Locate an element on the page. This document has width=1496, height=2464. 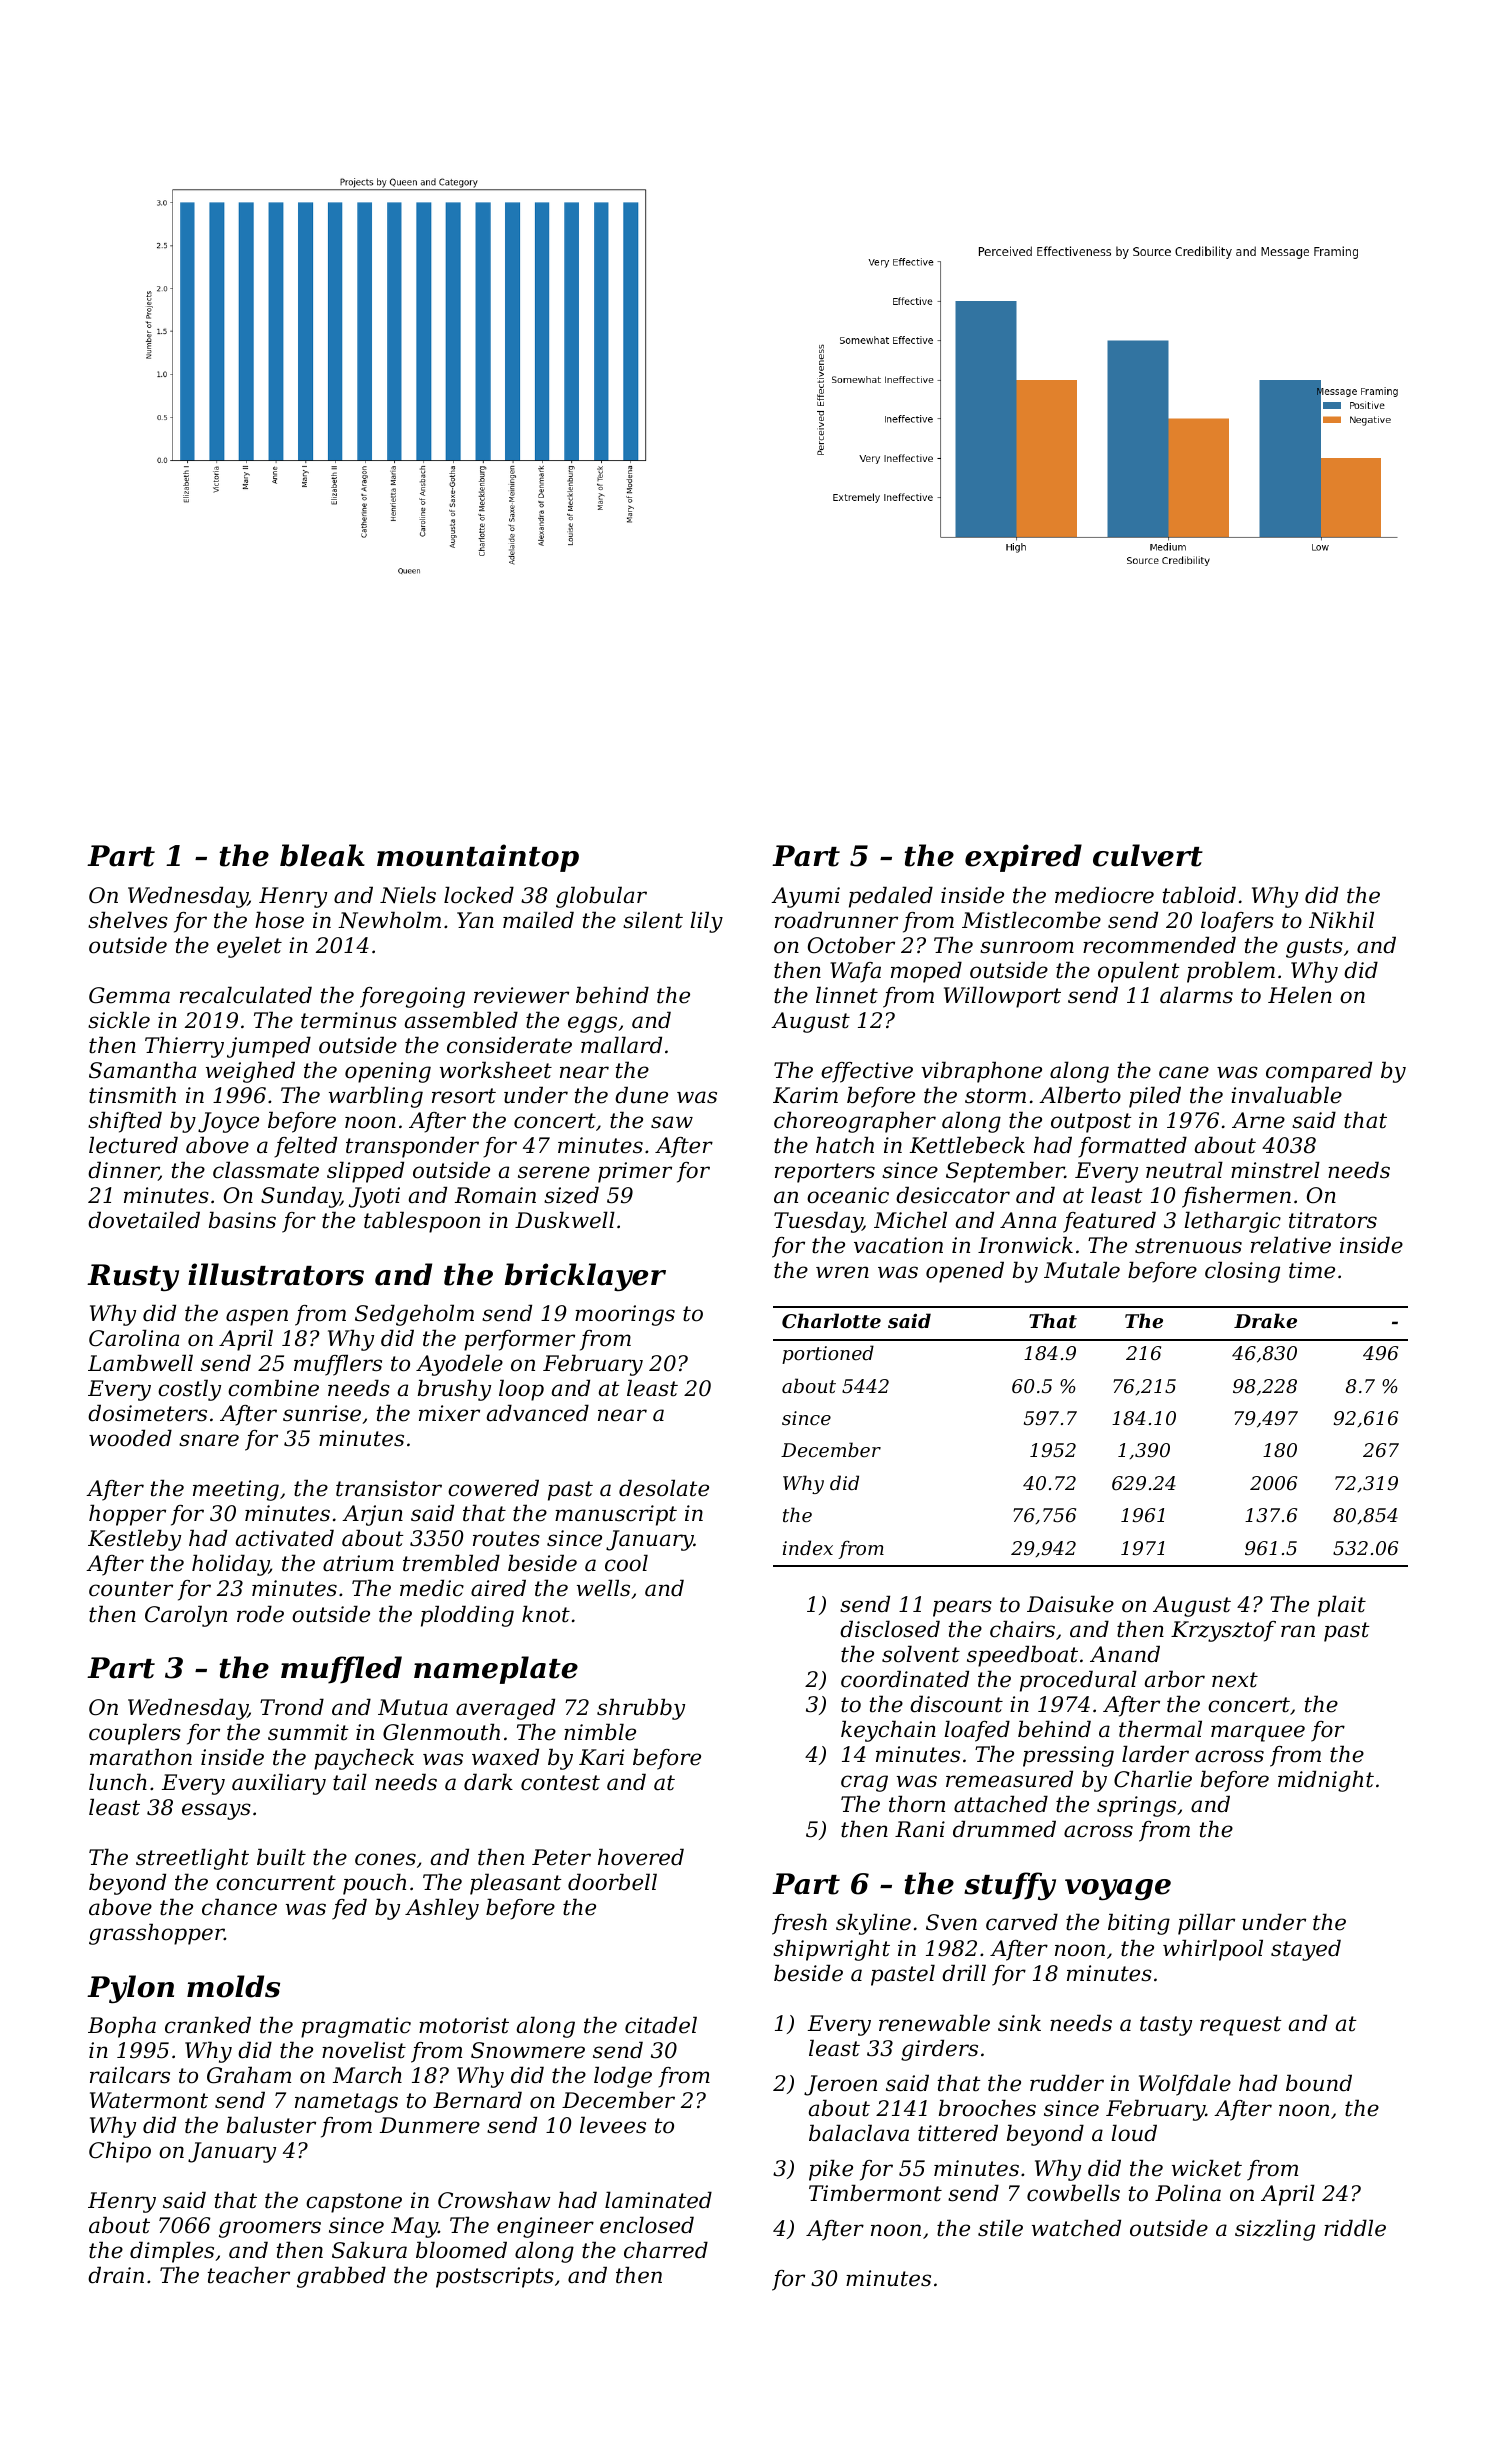
fresh is located at coordinates (799, 1924).
